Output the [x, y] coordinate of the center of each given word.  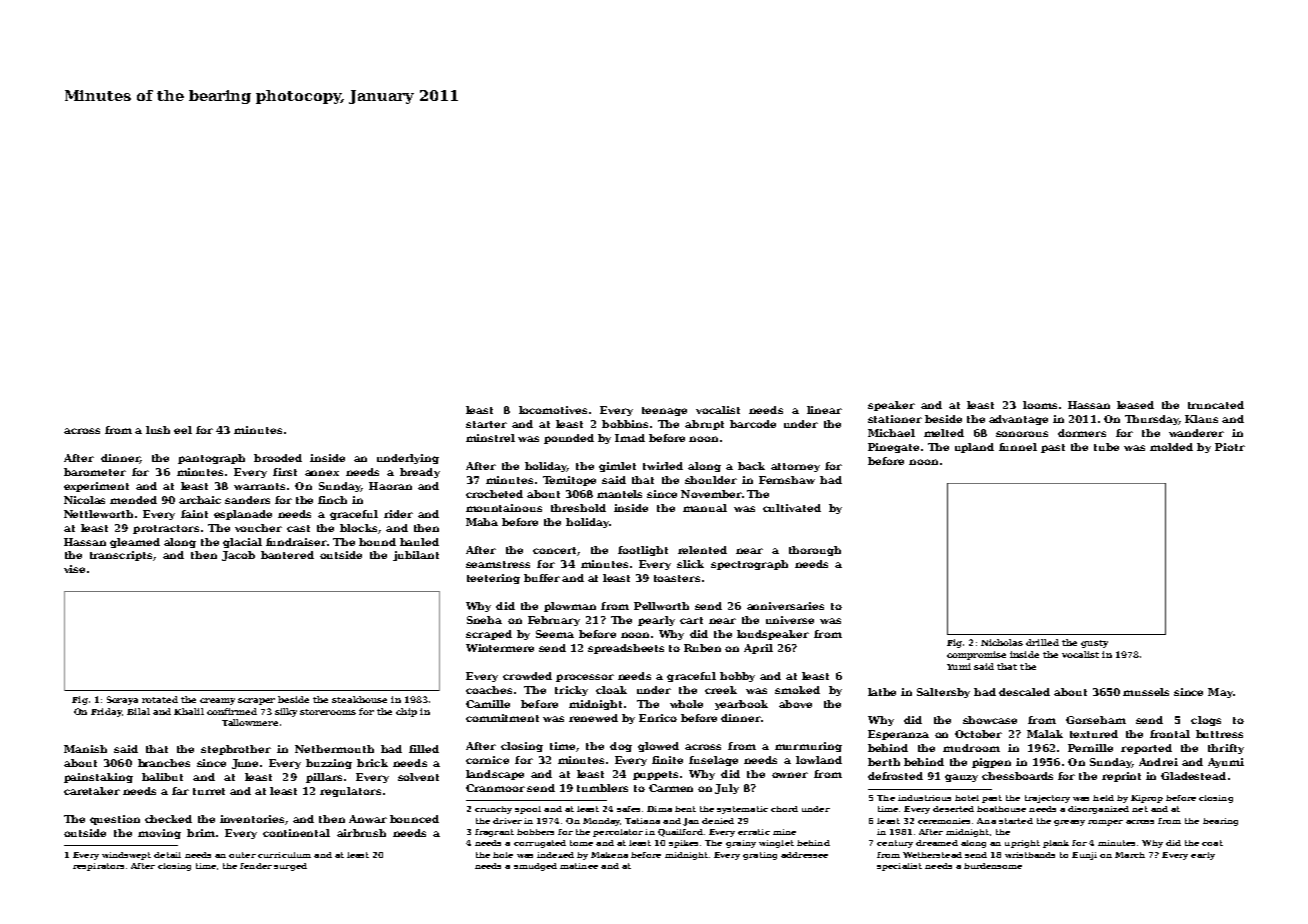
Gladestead [1193, 776]
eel [183, 430]
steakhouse [359, 699]
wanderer [1196, 433]
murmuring [808, 747]
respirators [98, 867]
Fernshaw [787, 480]
